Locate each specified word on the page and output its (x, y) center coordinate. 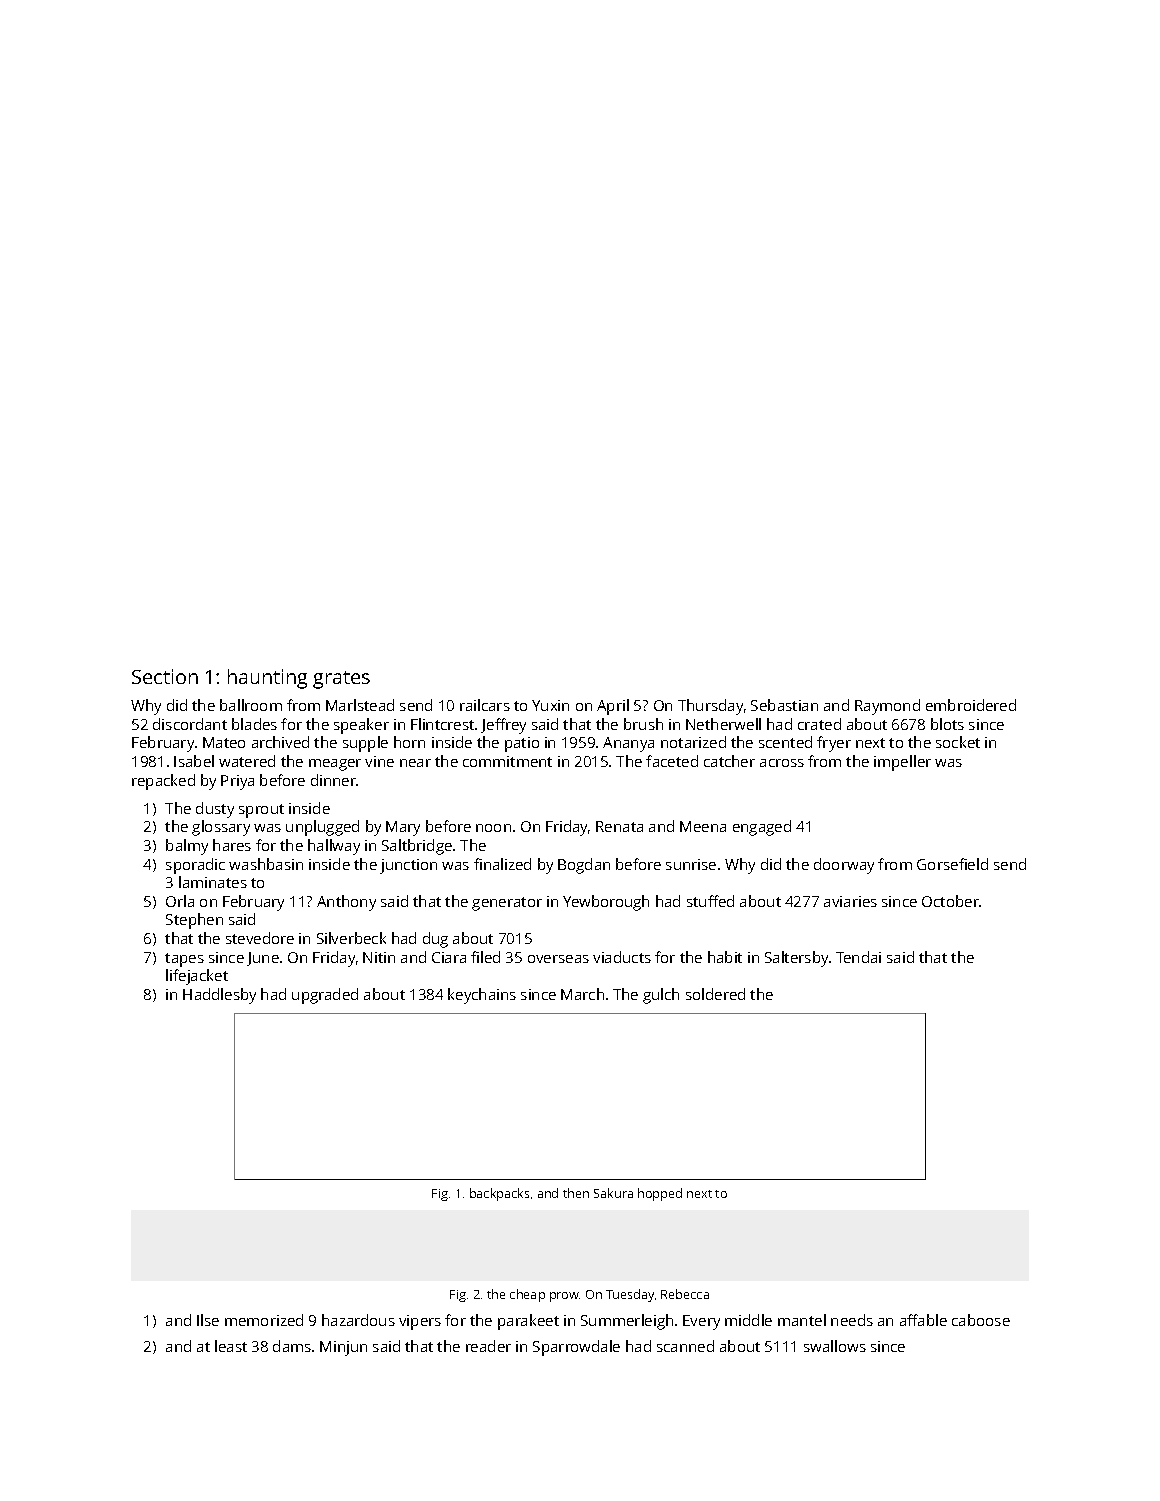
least (231, 1346)
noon (493, 828)
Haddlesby (219, 996)
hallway (334, 847)
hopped (660, 1194)
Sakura (613, 1193)
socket (958, 742)
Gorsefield (952, 864)
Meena (703, 826)
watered (247, 761)
